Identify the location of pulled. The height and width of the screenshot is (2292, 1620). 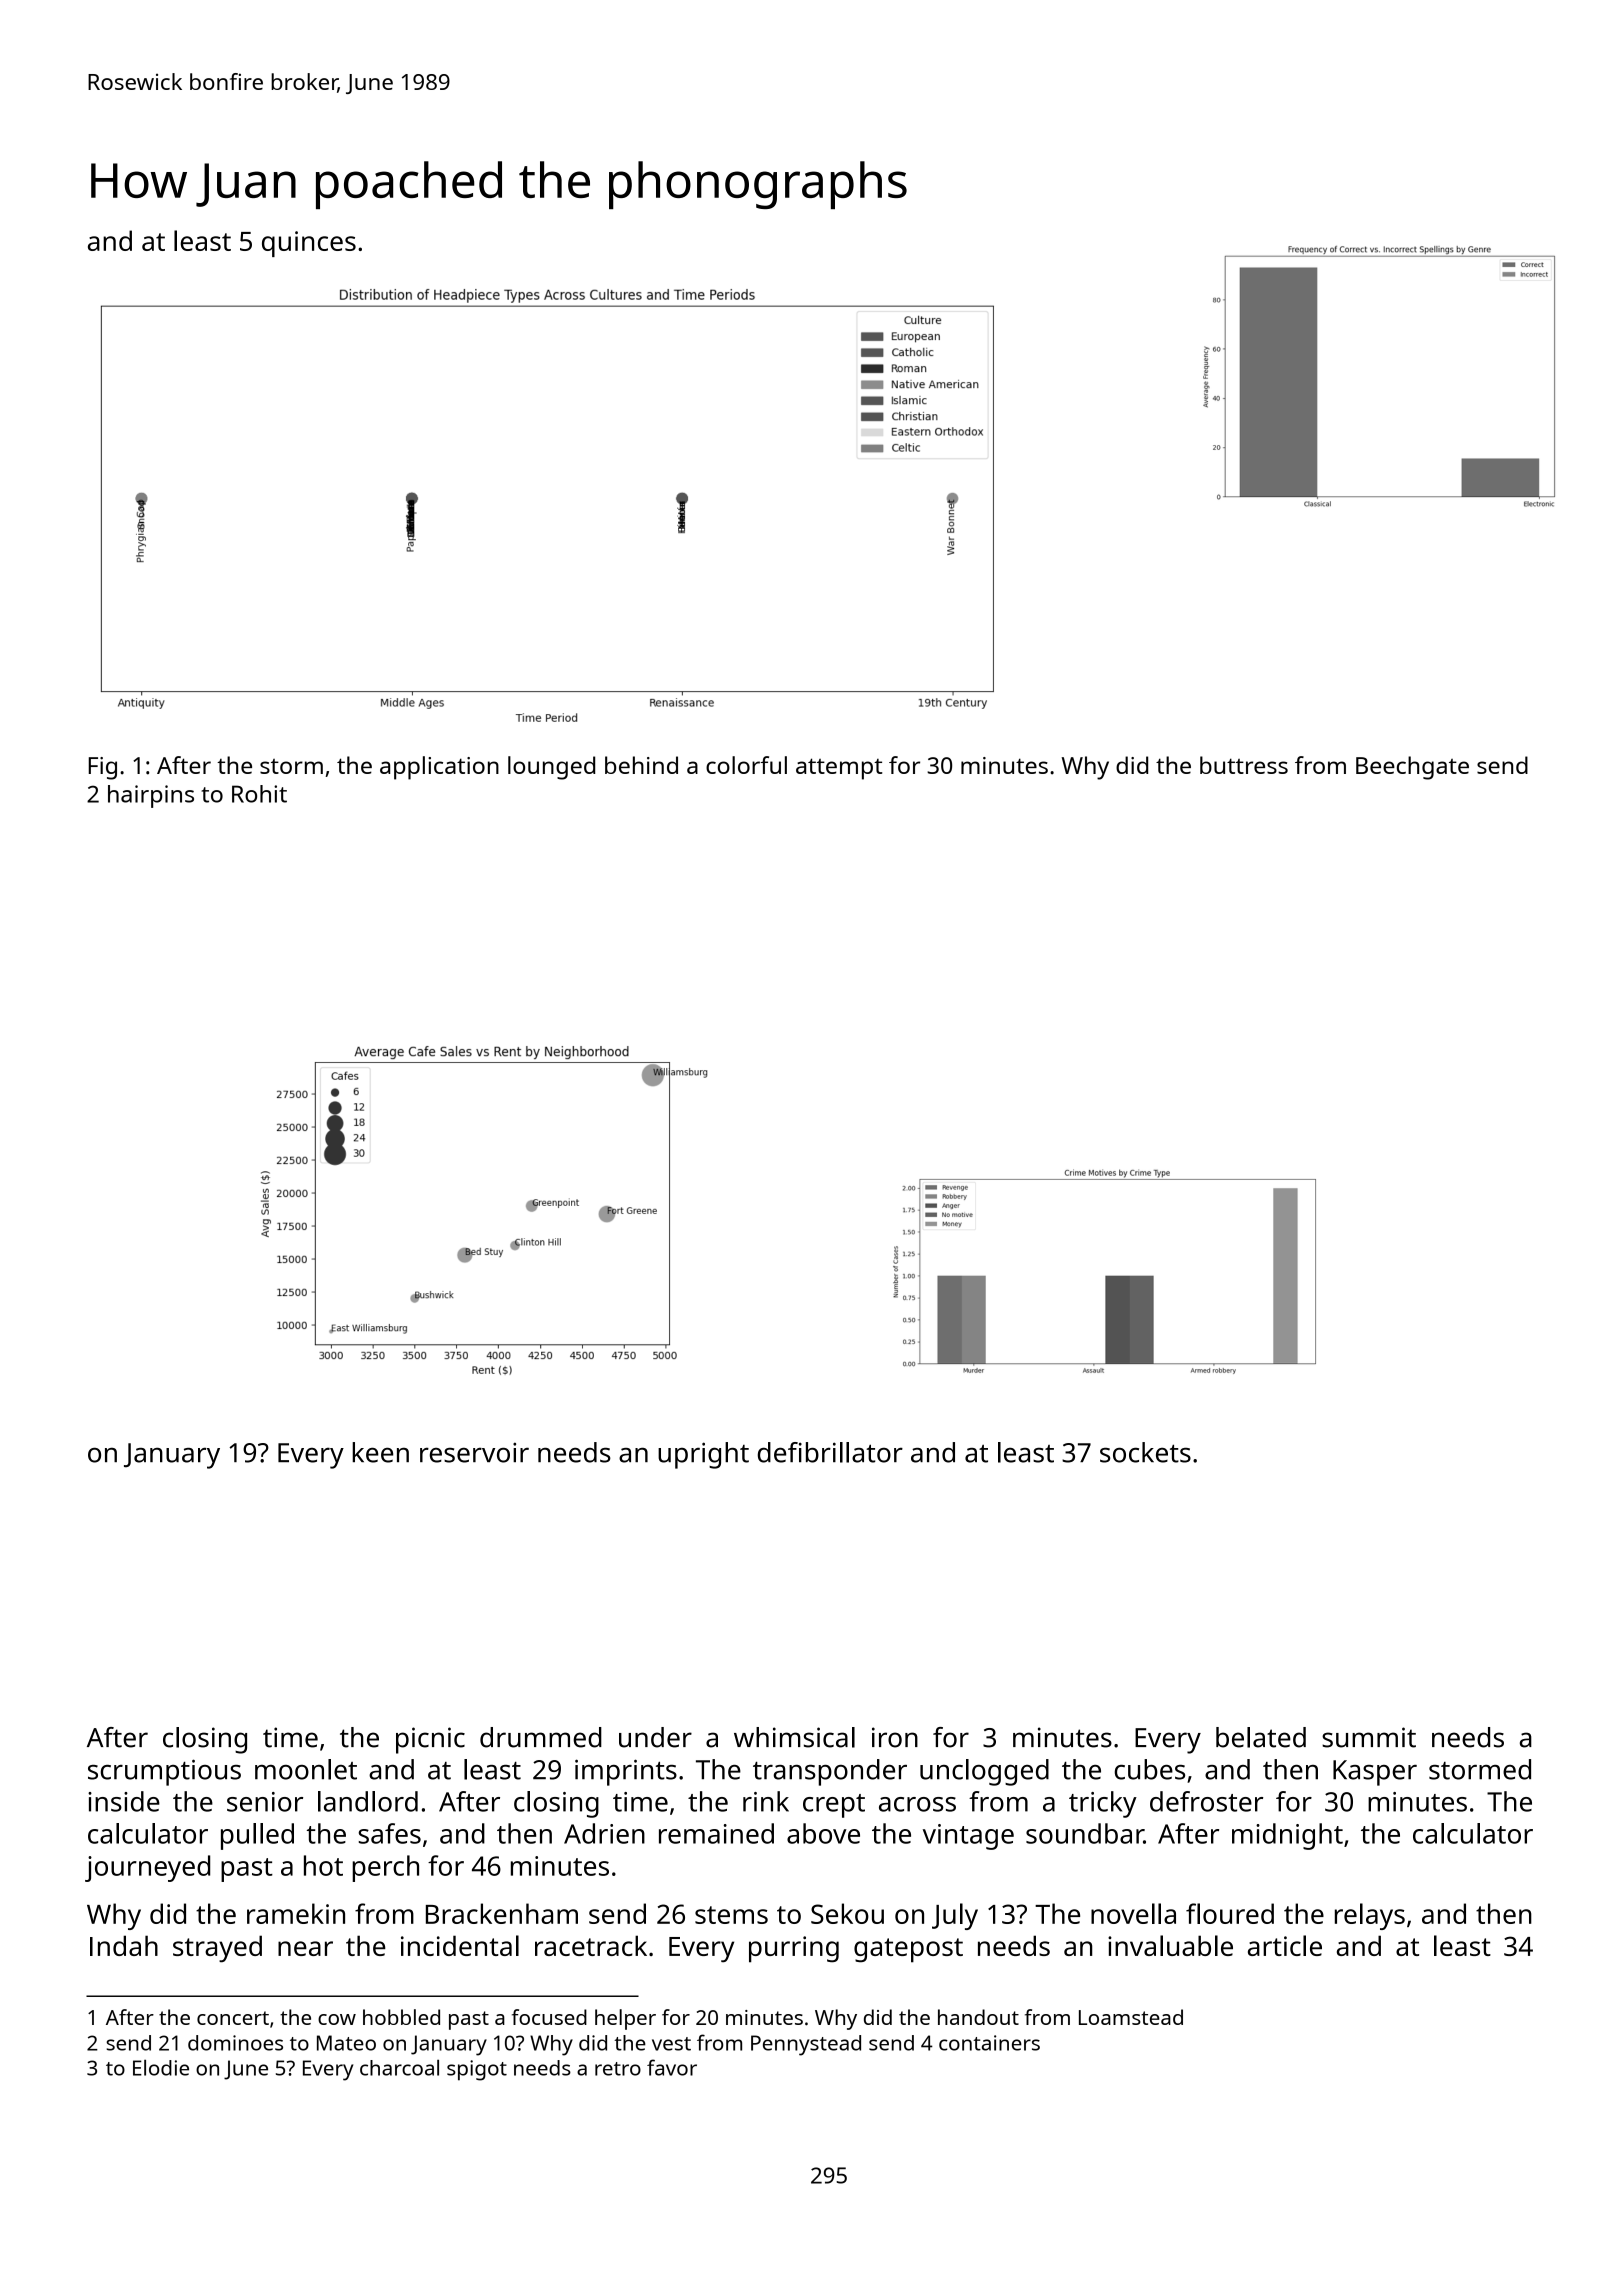
(257, 1836).
